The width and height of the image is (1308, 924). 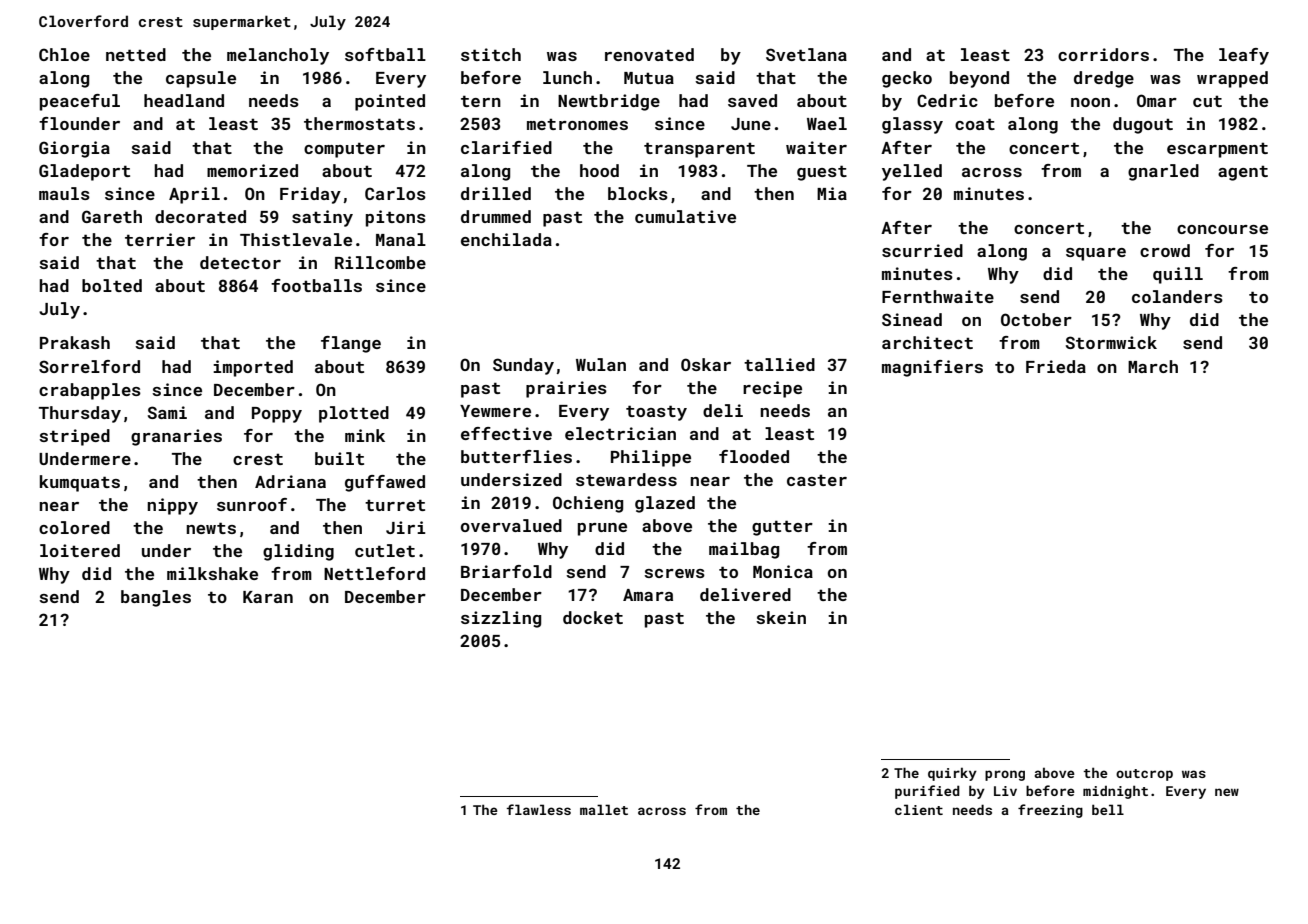 What do you see at coordinates (593, 617) in the image?
I see `docket` at bounding box center [593, 617].
